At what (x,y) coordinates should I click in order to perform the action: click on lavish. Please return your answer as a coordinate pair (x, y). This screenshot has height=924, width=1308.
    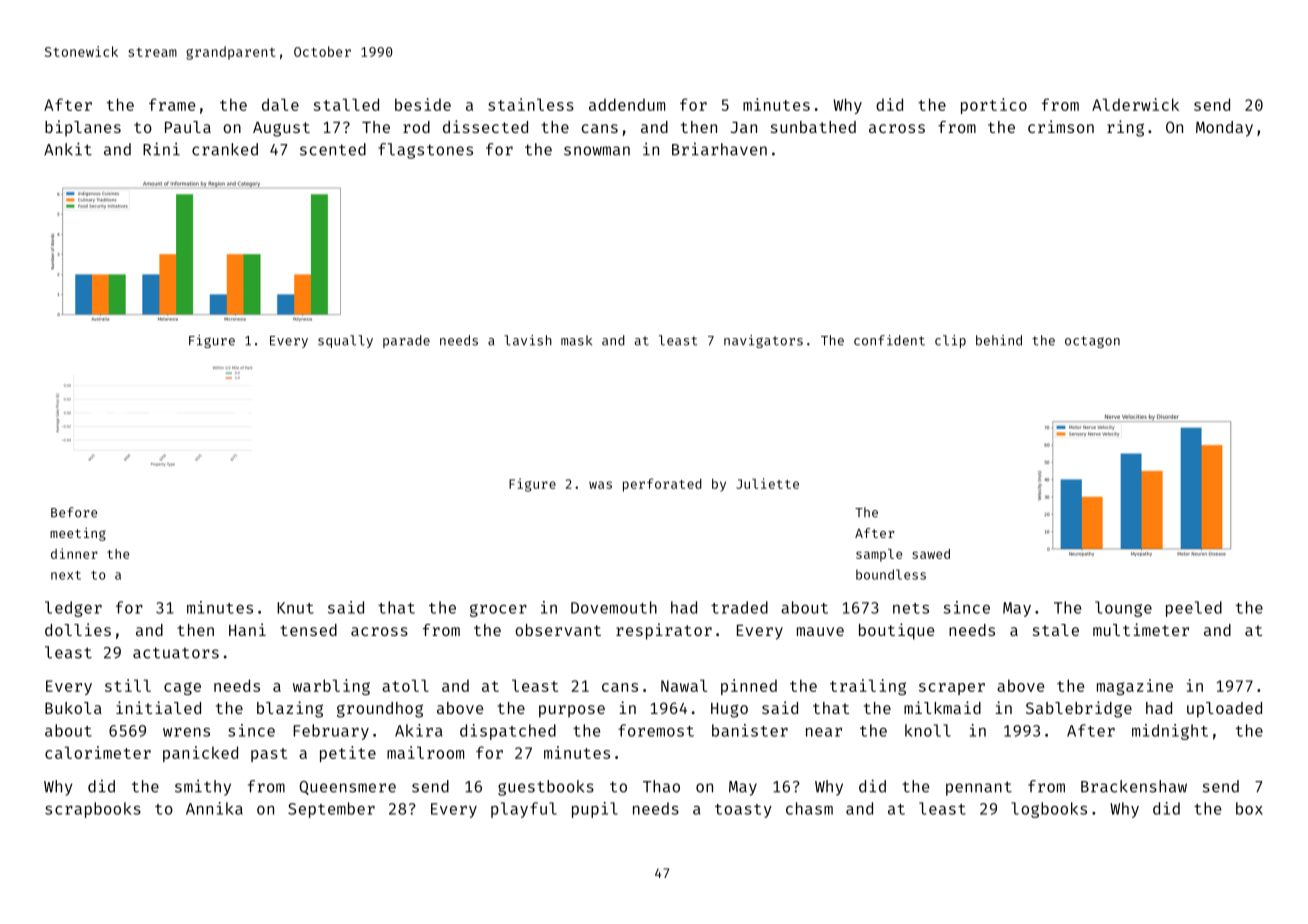
    Looking at the image, I should click on (528, 340).
